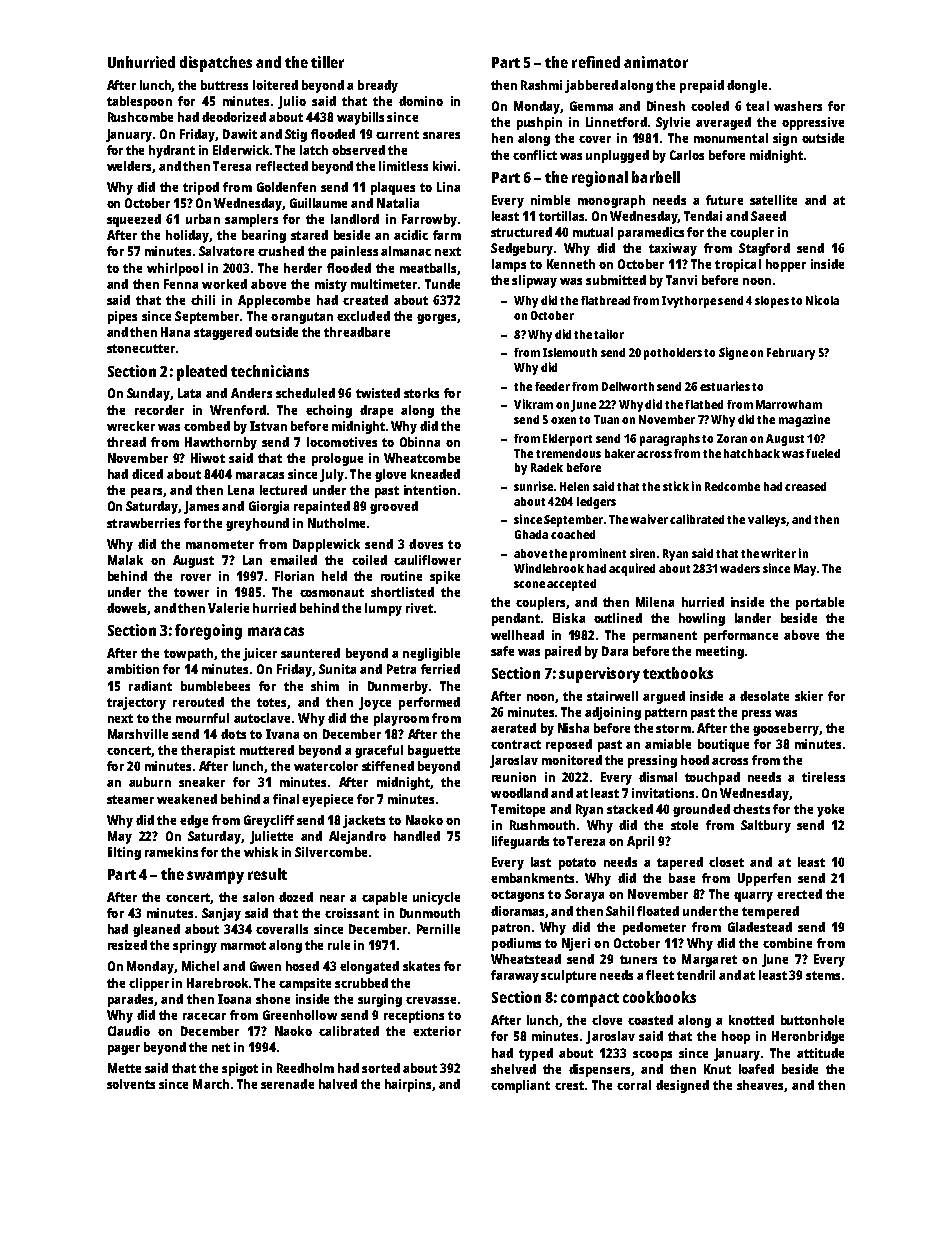 The height and width of the screenshot is (1233, 952). Describe the element at coordinates (336, 523) in the screenshot. I see `Nutholme` at that location.
